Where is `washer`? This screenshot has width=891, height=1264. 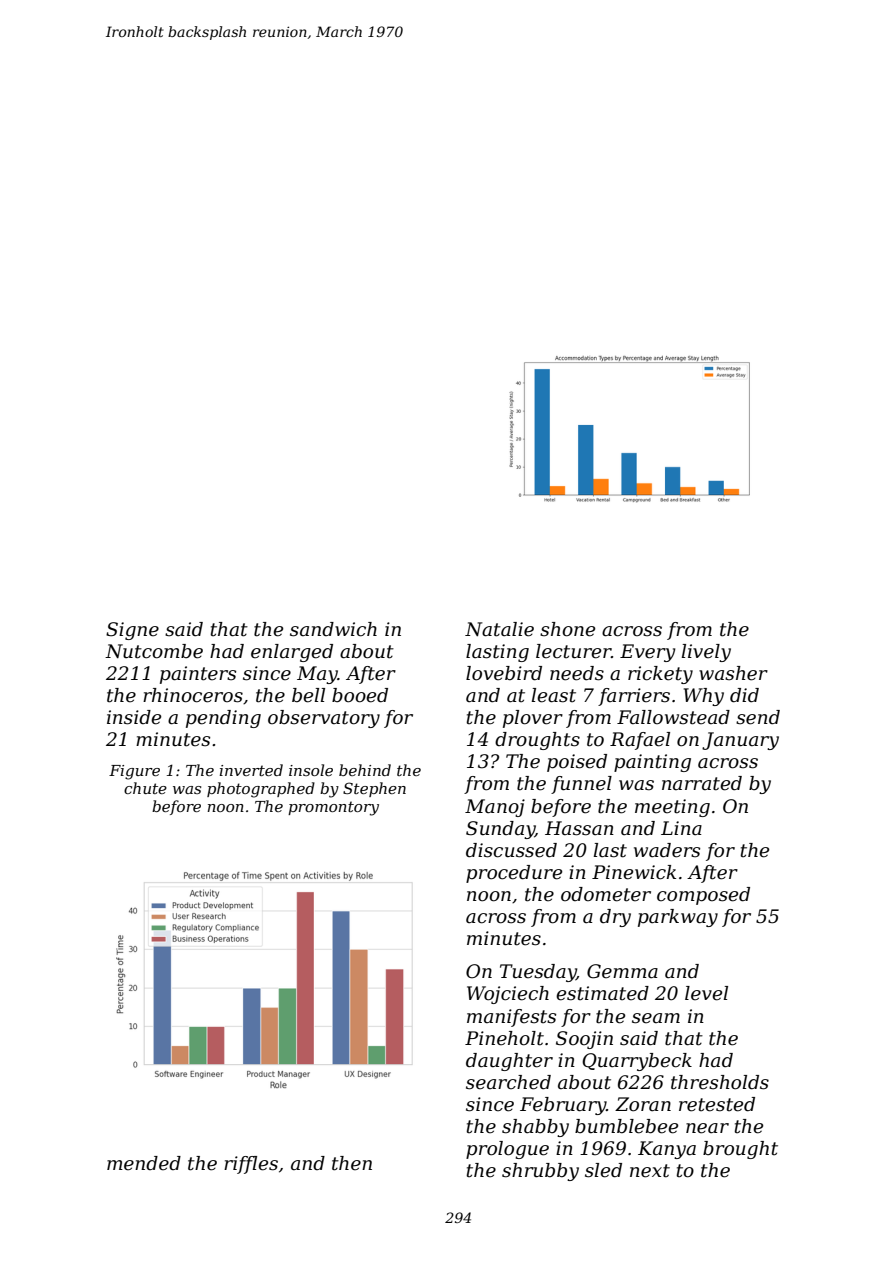 washer is located at coordinates (733, 673).
